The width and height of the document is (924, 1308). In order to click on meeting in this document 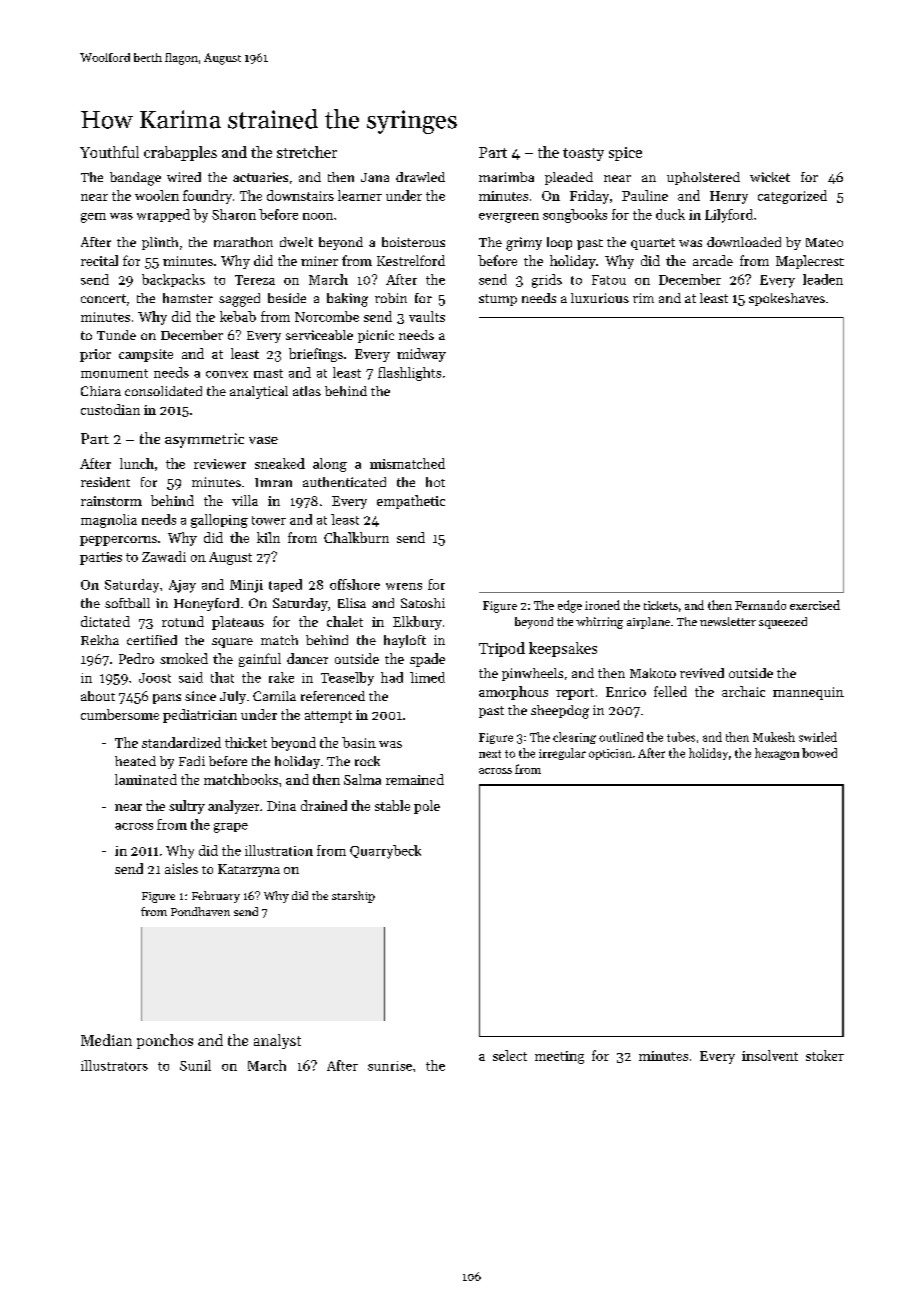, I will do `click(559, 1057)`.
